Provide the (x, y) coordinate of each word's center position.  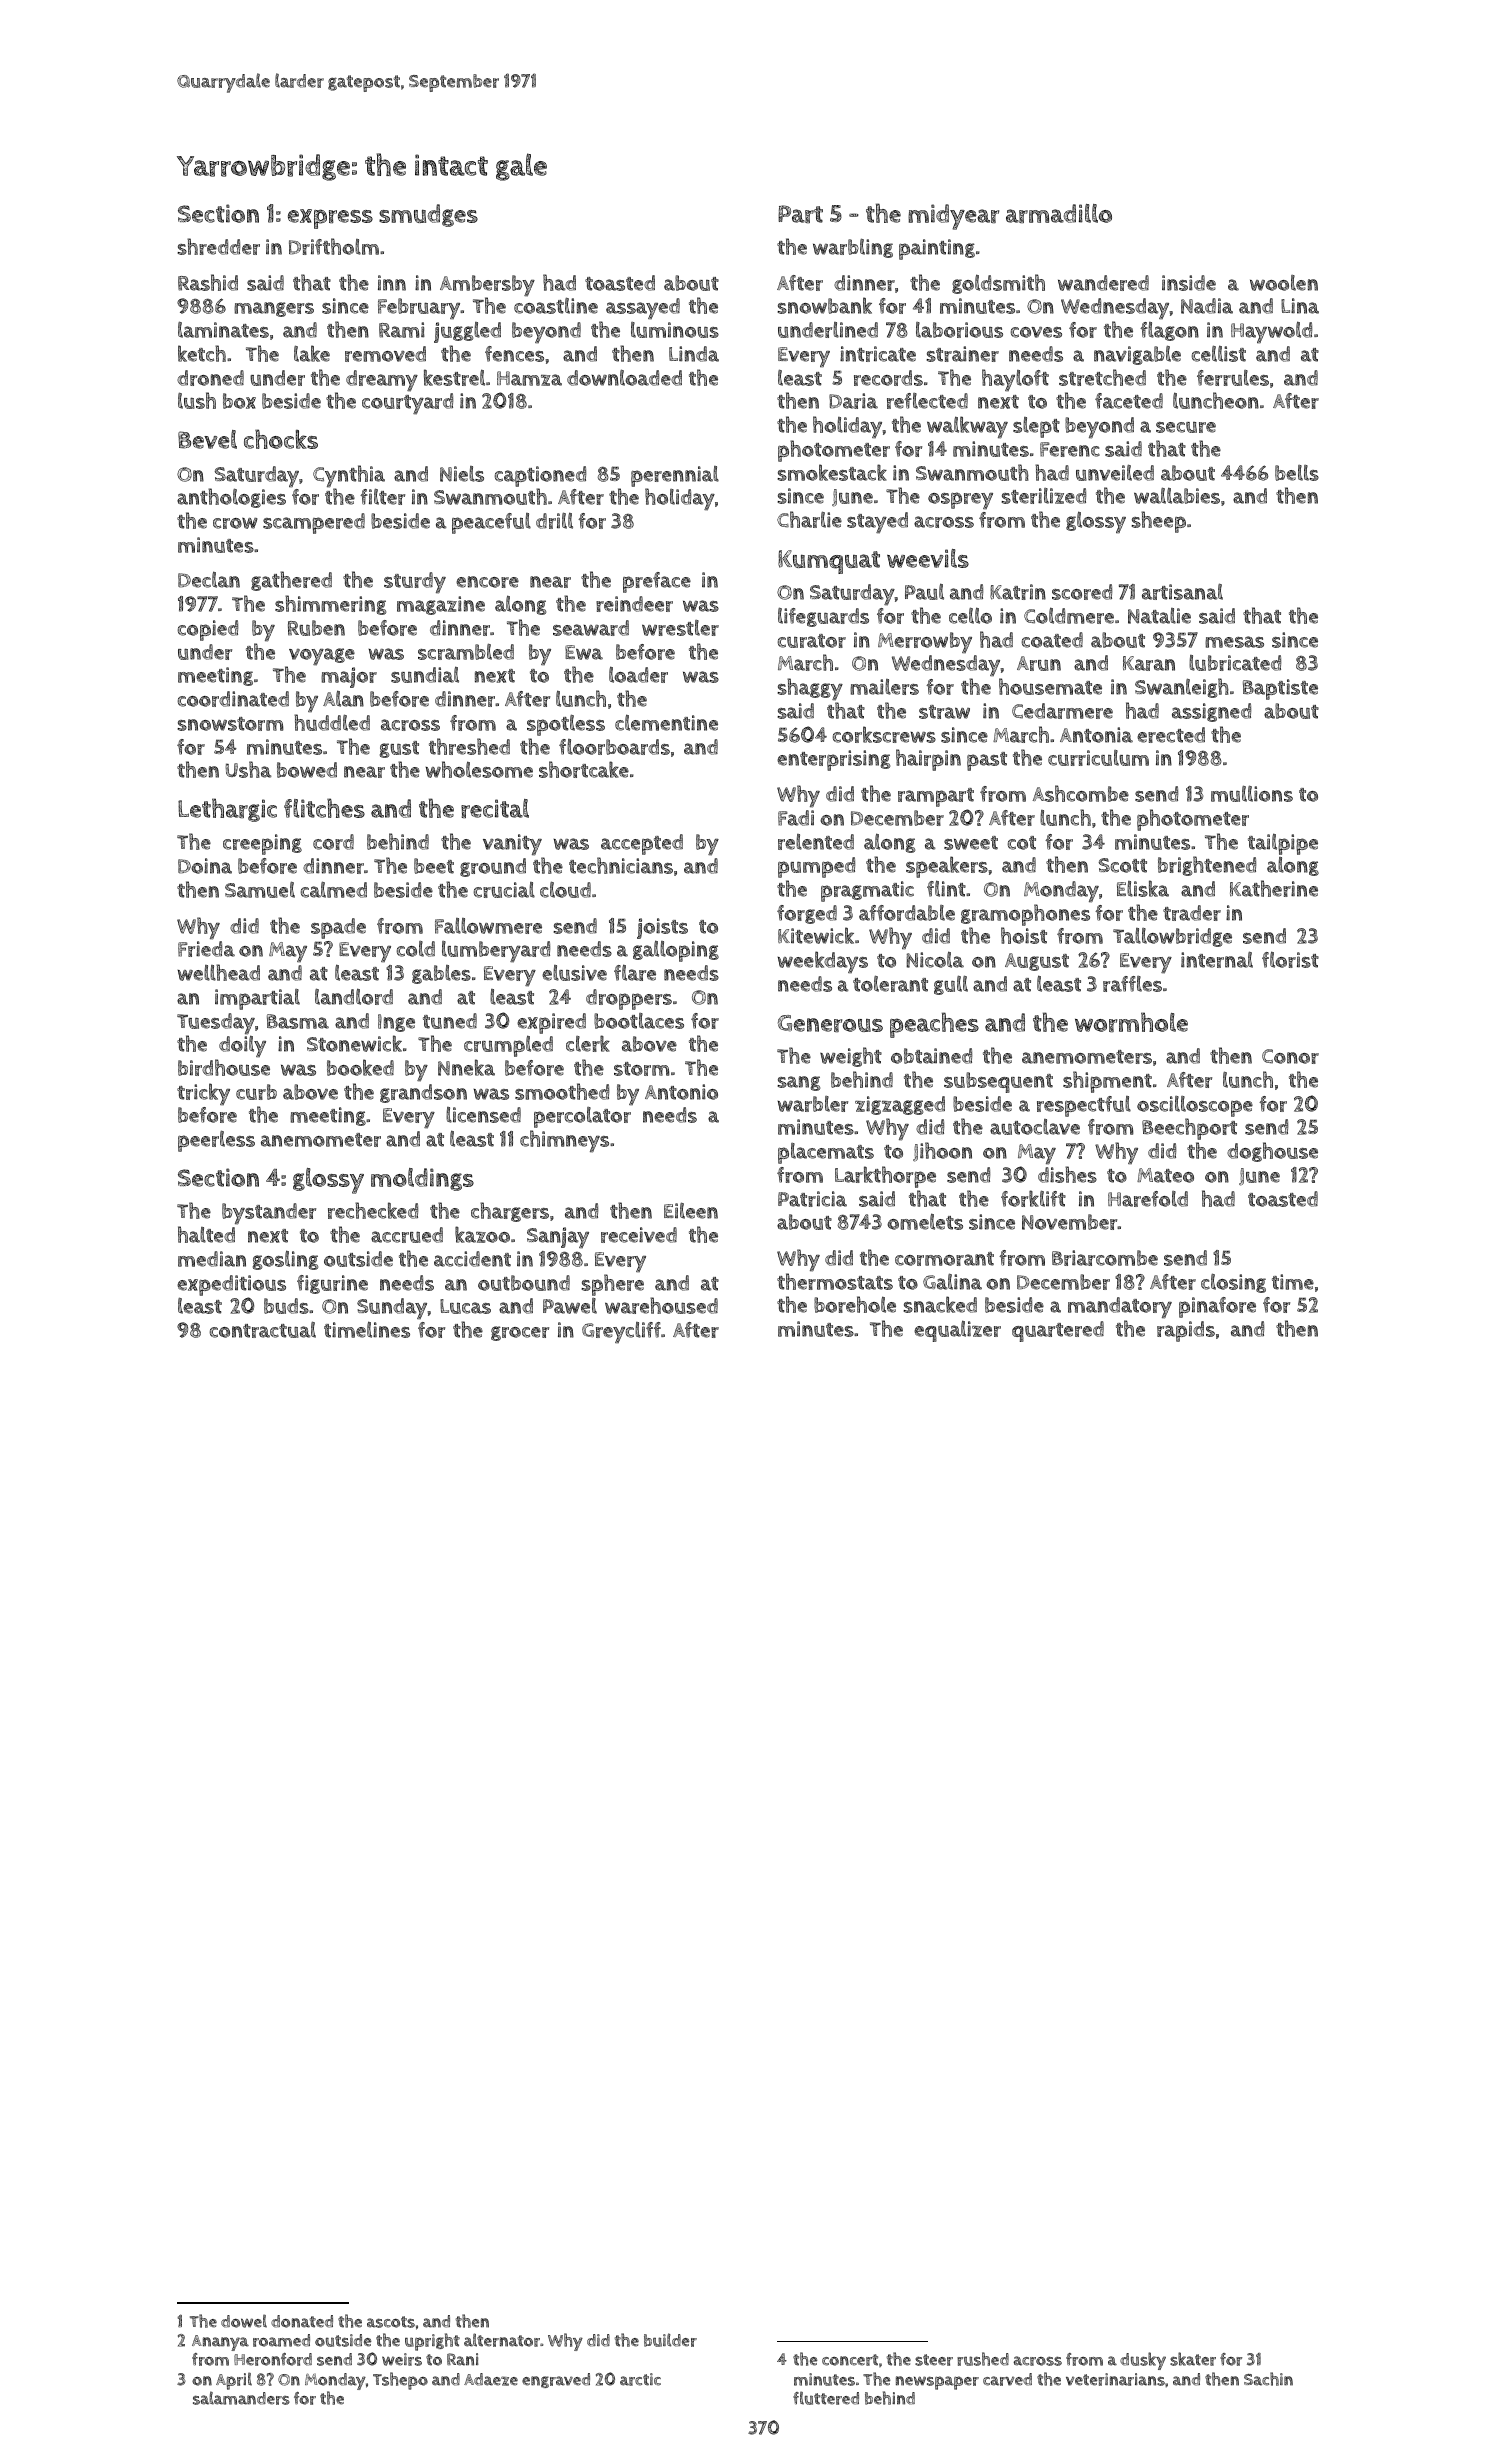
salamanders (241, 2398)
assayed (643, 308)
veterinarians (1115, 2379)
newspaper (937, 2383)
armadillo (1059, 213)
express (330, 219)
